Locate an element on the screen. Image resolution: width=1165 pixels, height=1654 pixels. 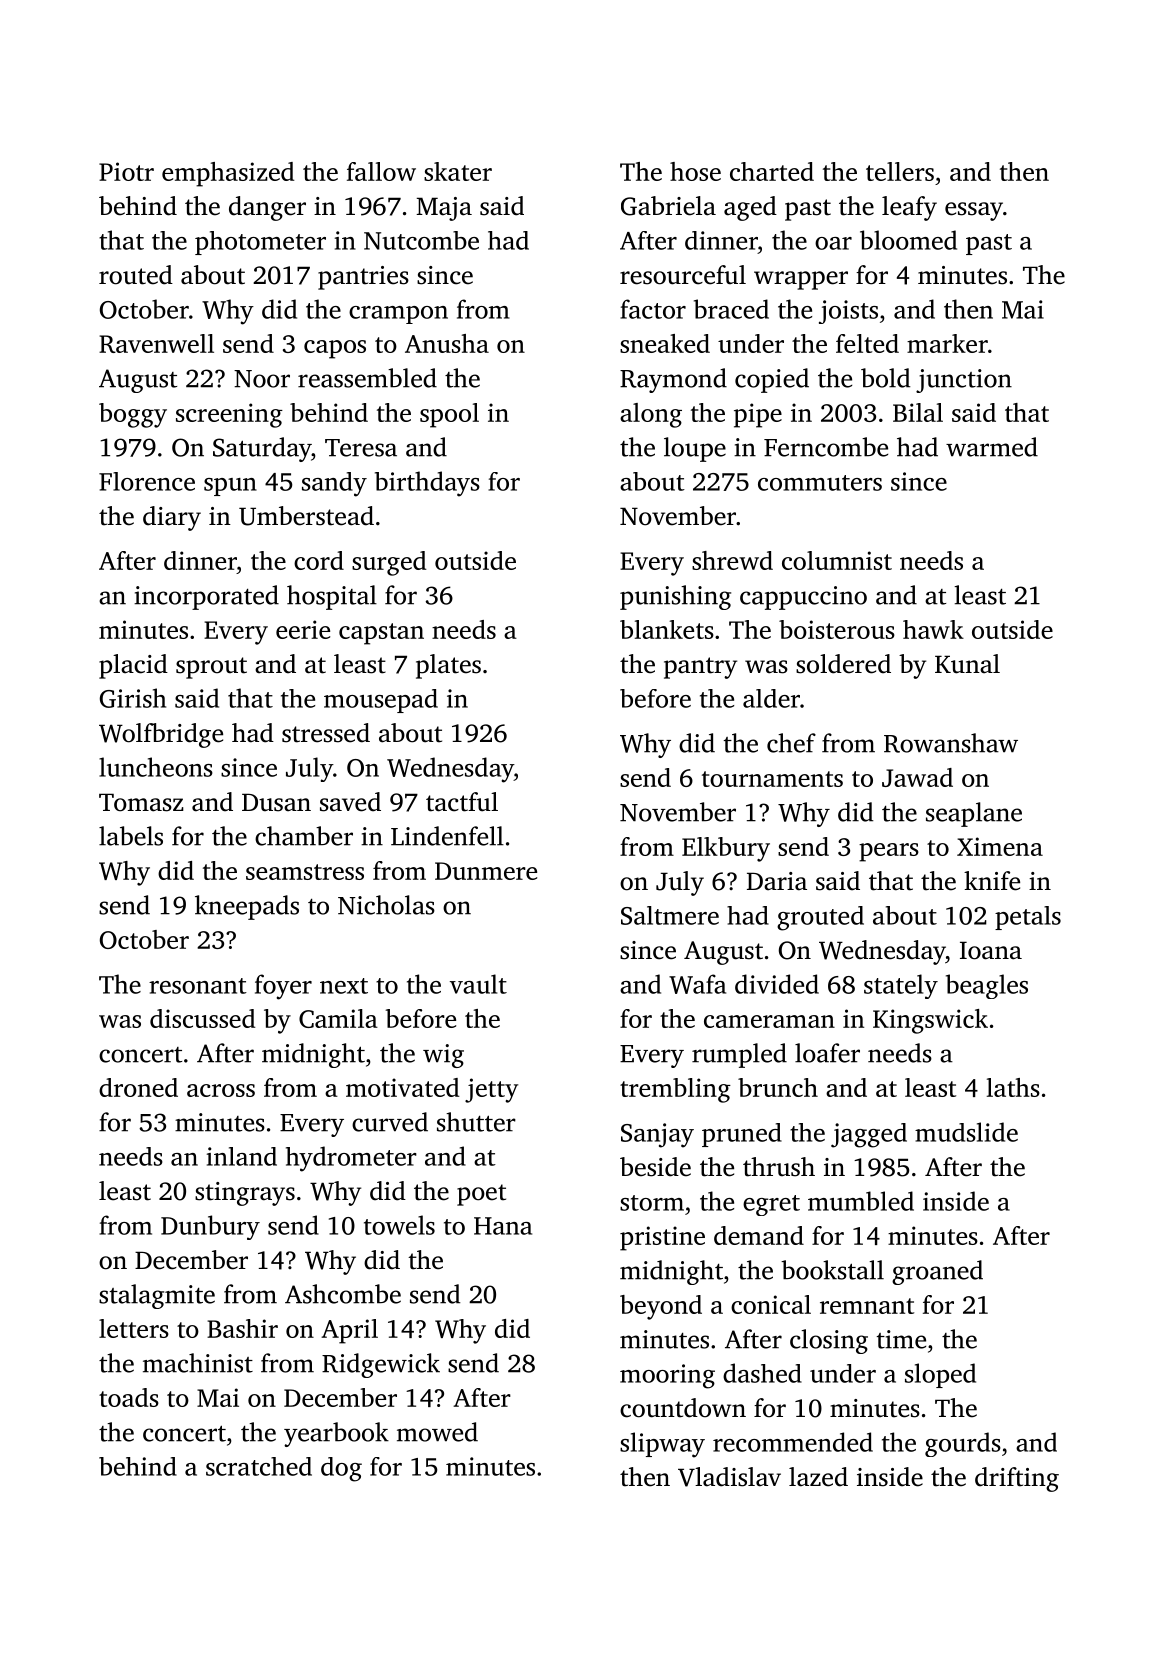
hose is located at coordinates (695, 171).
